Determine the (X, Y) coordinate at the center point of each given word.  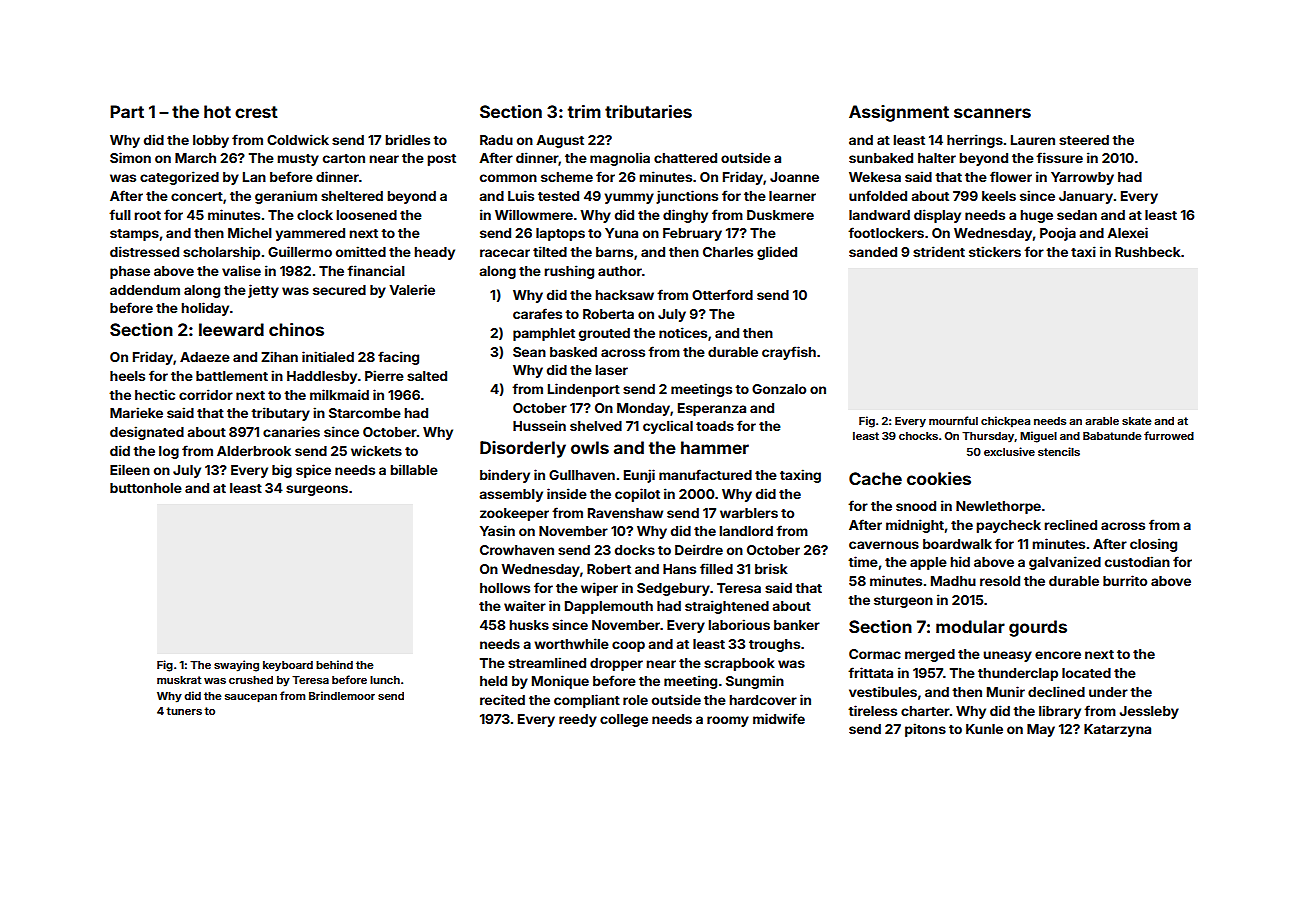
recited (502, 699)
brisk (771, 568)
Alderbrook (254, 451)
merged (930, 655)
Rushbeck (1148, 252)
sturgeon (903, 602)
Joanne (794, 177)
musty (298, 160)
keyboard (288, 666)
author (620, 271)
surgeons (317, 490)
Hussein (539, 425)
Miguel (1038, 437)
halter (937, 158)
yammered (310, 234)
